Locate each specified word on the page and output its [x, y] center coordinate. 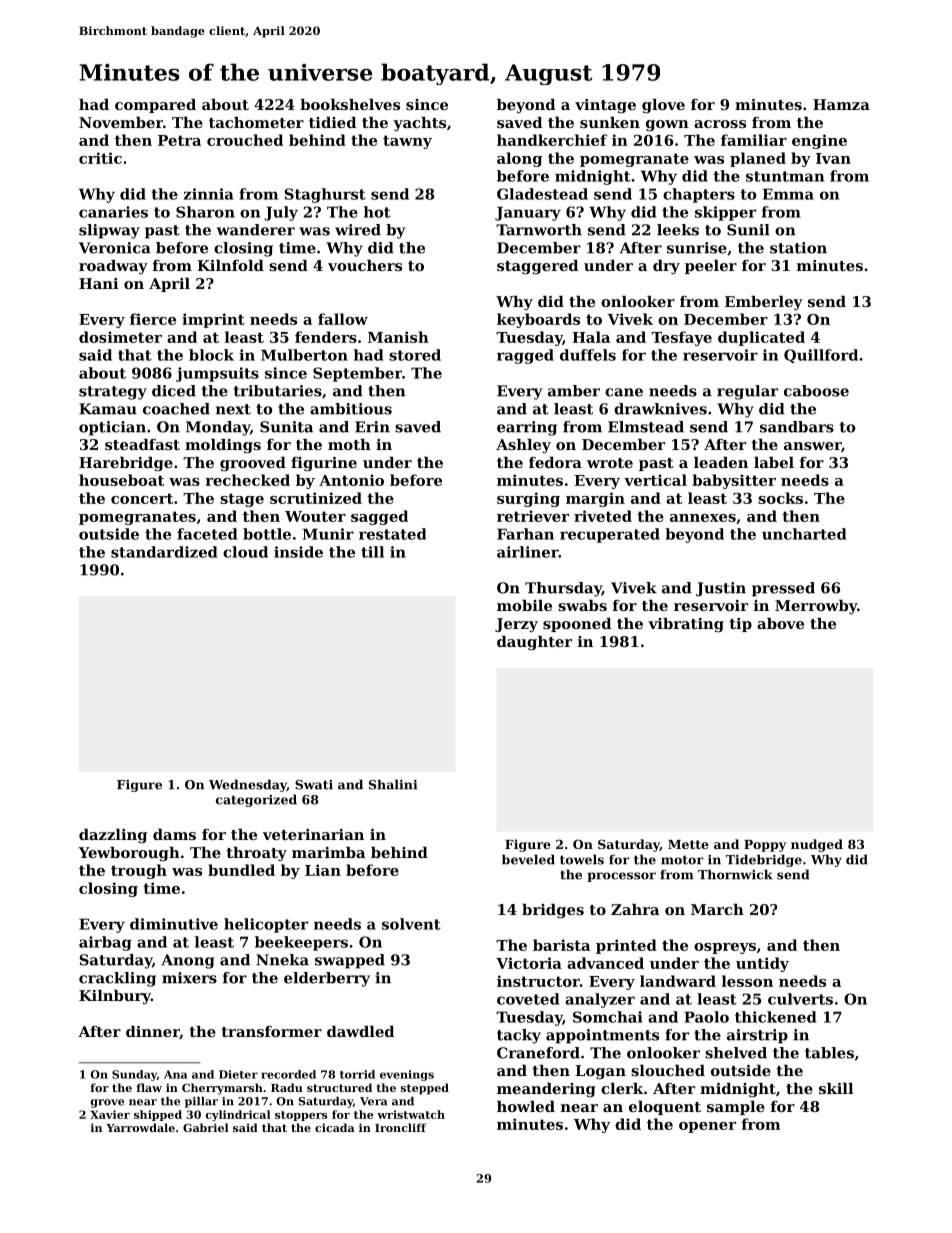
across [720, 124]
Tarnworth [539, 230]
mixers [189, 978]
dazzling [113, 836]
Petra [179, 140]
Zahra [635, 909]
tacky [519, 1036]
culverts [800, 999]
